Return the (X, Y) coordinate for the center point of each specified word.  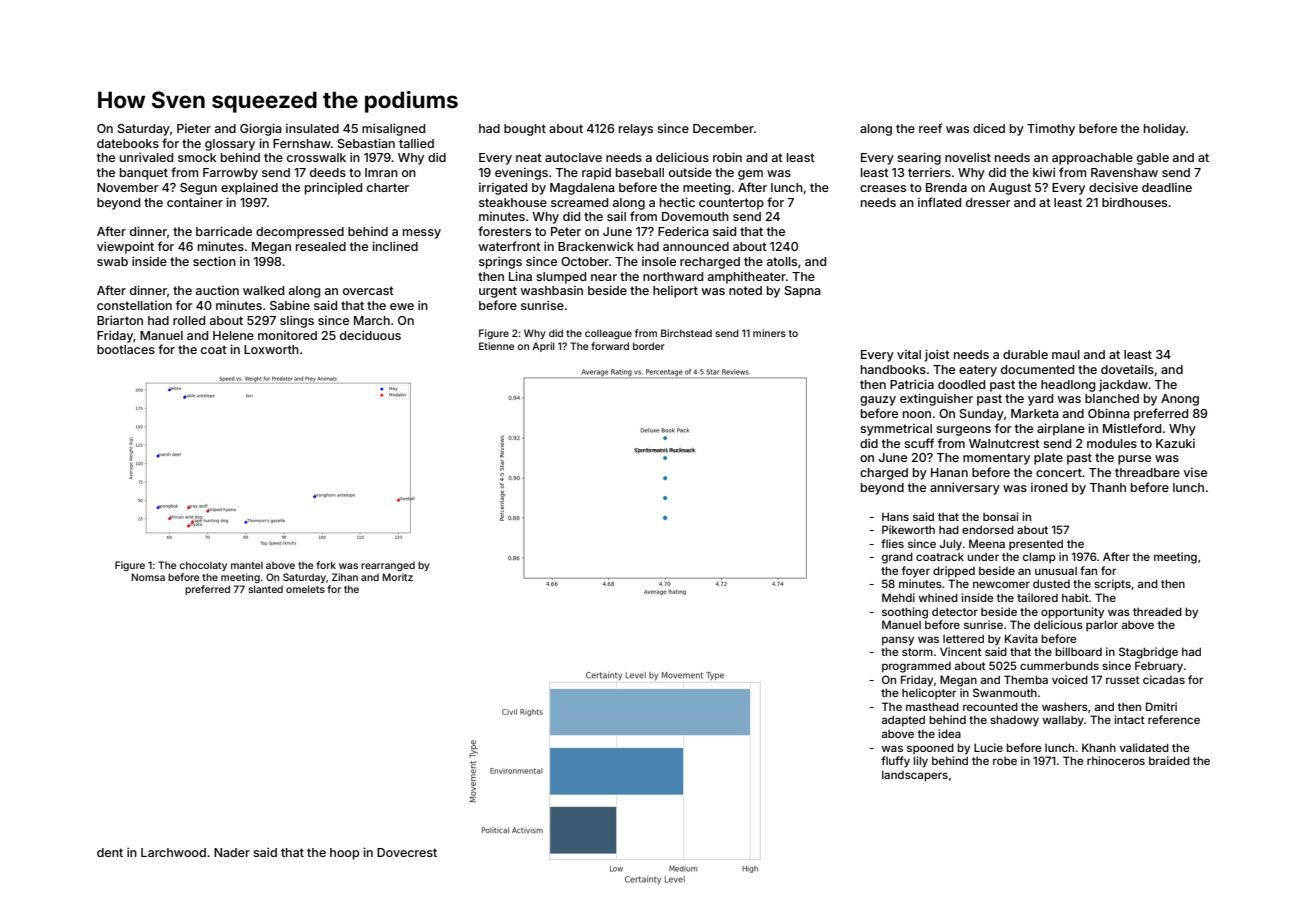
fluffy (895, 762)
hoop (344, 854)
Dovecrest (407, 852)
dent (110, 852)
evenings (521, 174)
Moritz (397, 577)
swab (112, 261)
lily (920, 762)
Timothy (1051, 129)
